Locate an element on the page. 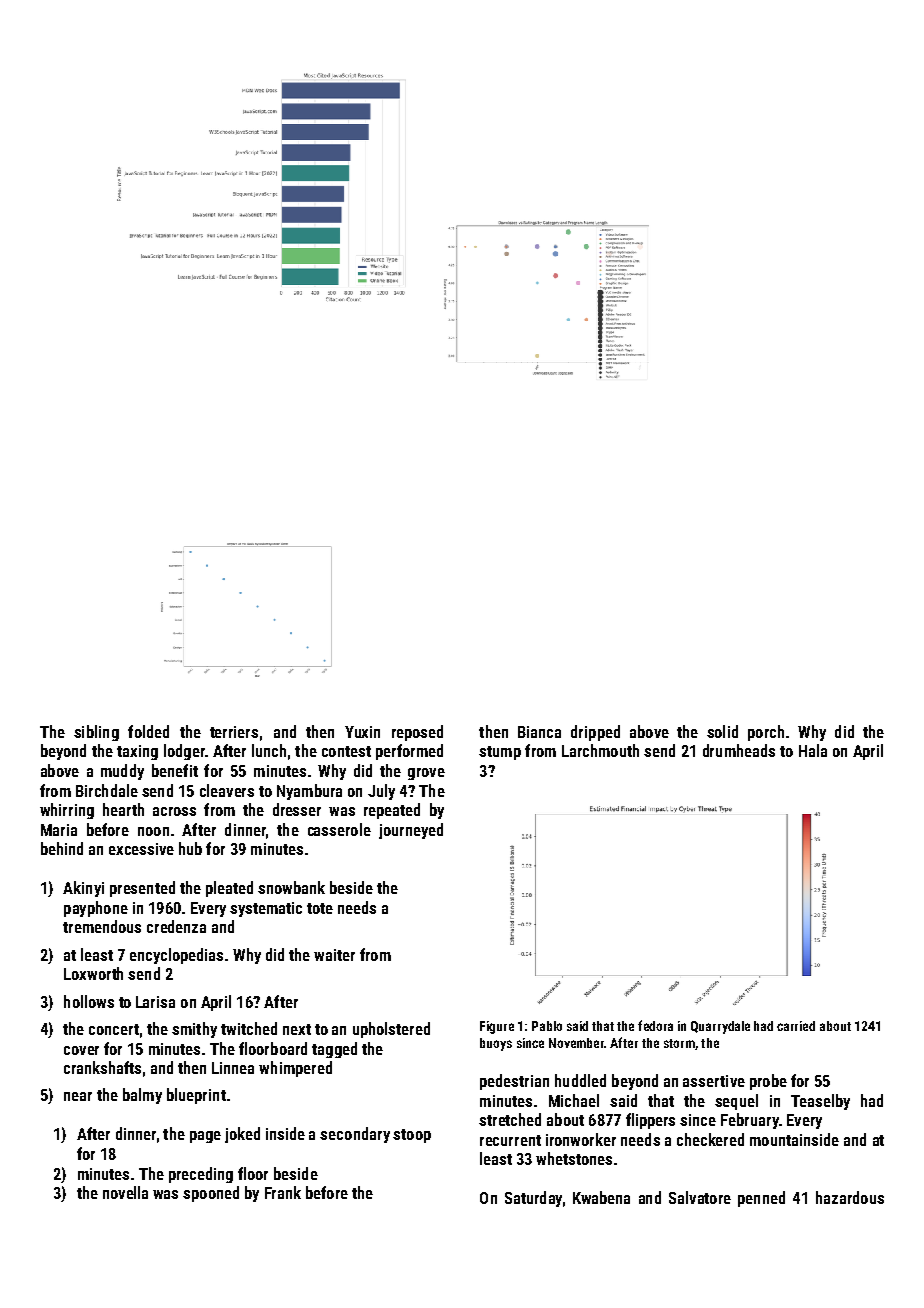 Image resolution: width=924 pixels, height=1308 pixels. Larchmouth is located at coordinates (600, 750).
